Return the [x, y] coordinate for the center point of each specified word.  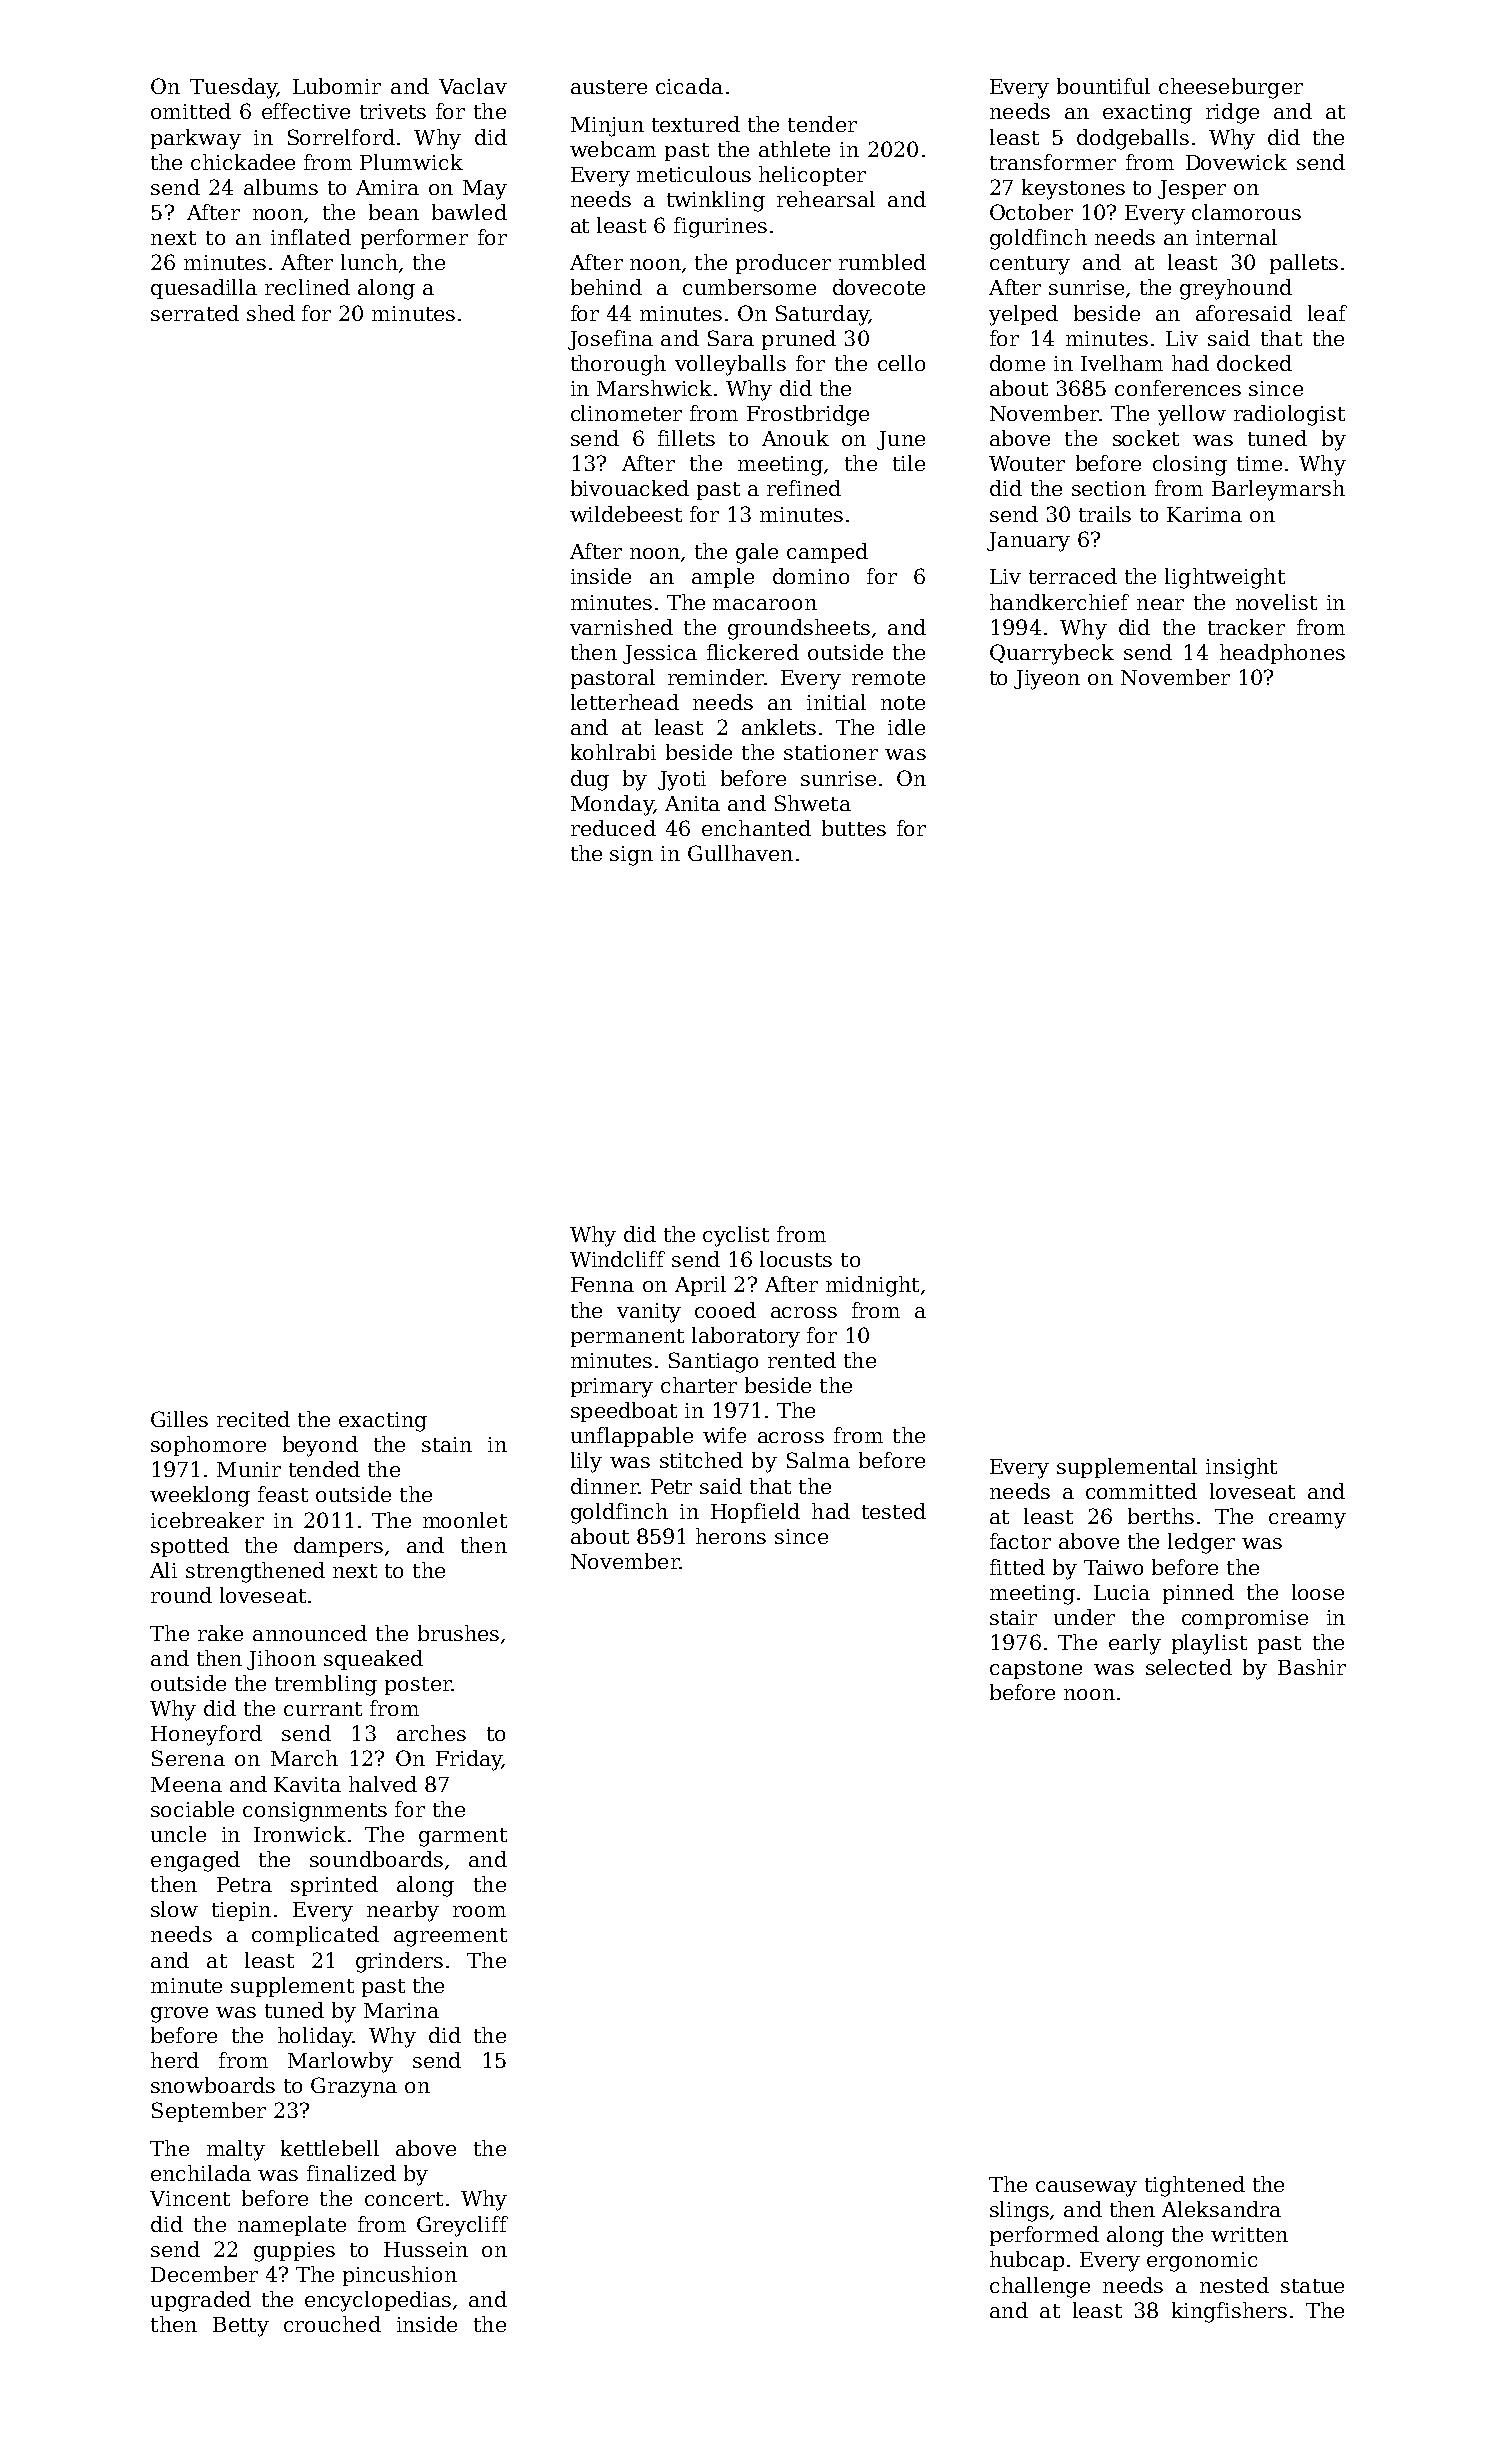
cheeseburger [1231, 88]
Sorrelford [341, 137]
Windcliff [617, 1259]
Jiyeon [1047, 680]
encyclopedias [378, 2301]
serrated [195, 313]
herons [731, 1536]
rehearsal [826, 199]
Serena [188, 1758]
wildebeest [626, 514]
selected [1189, 1667]
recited [253, 1419]
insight [1241, 1468]
